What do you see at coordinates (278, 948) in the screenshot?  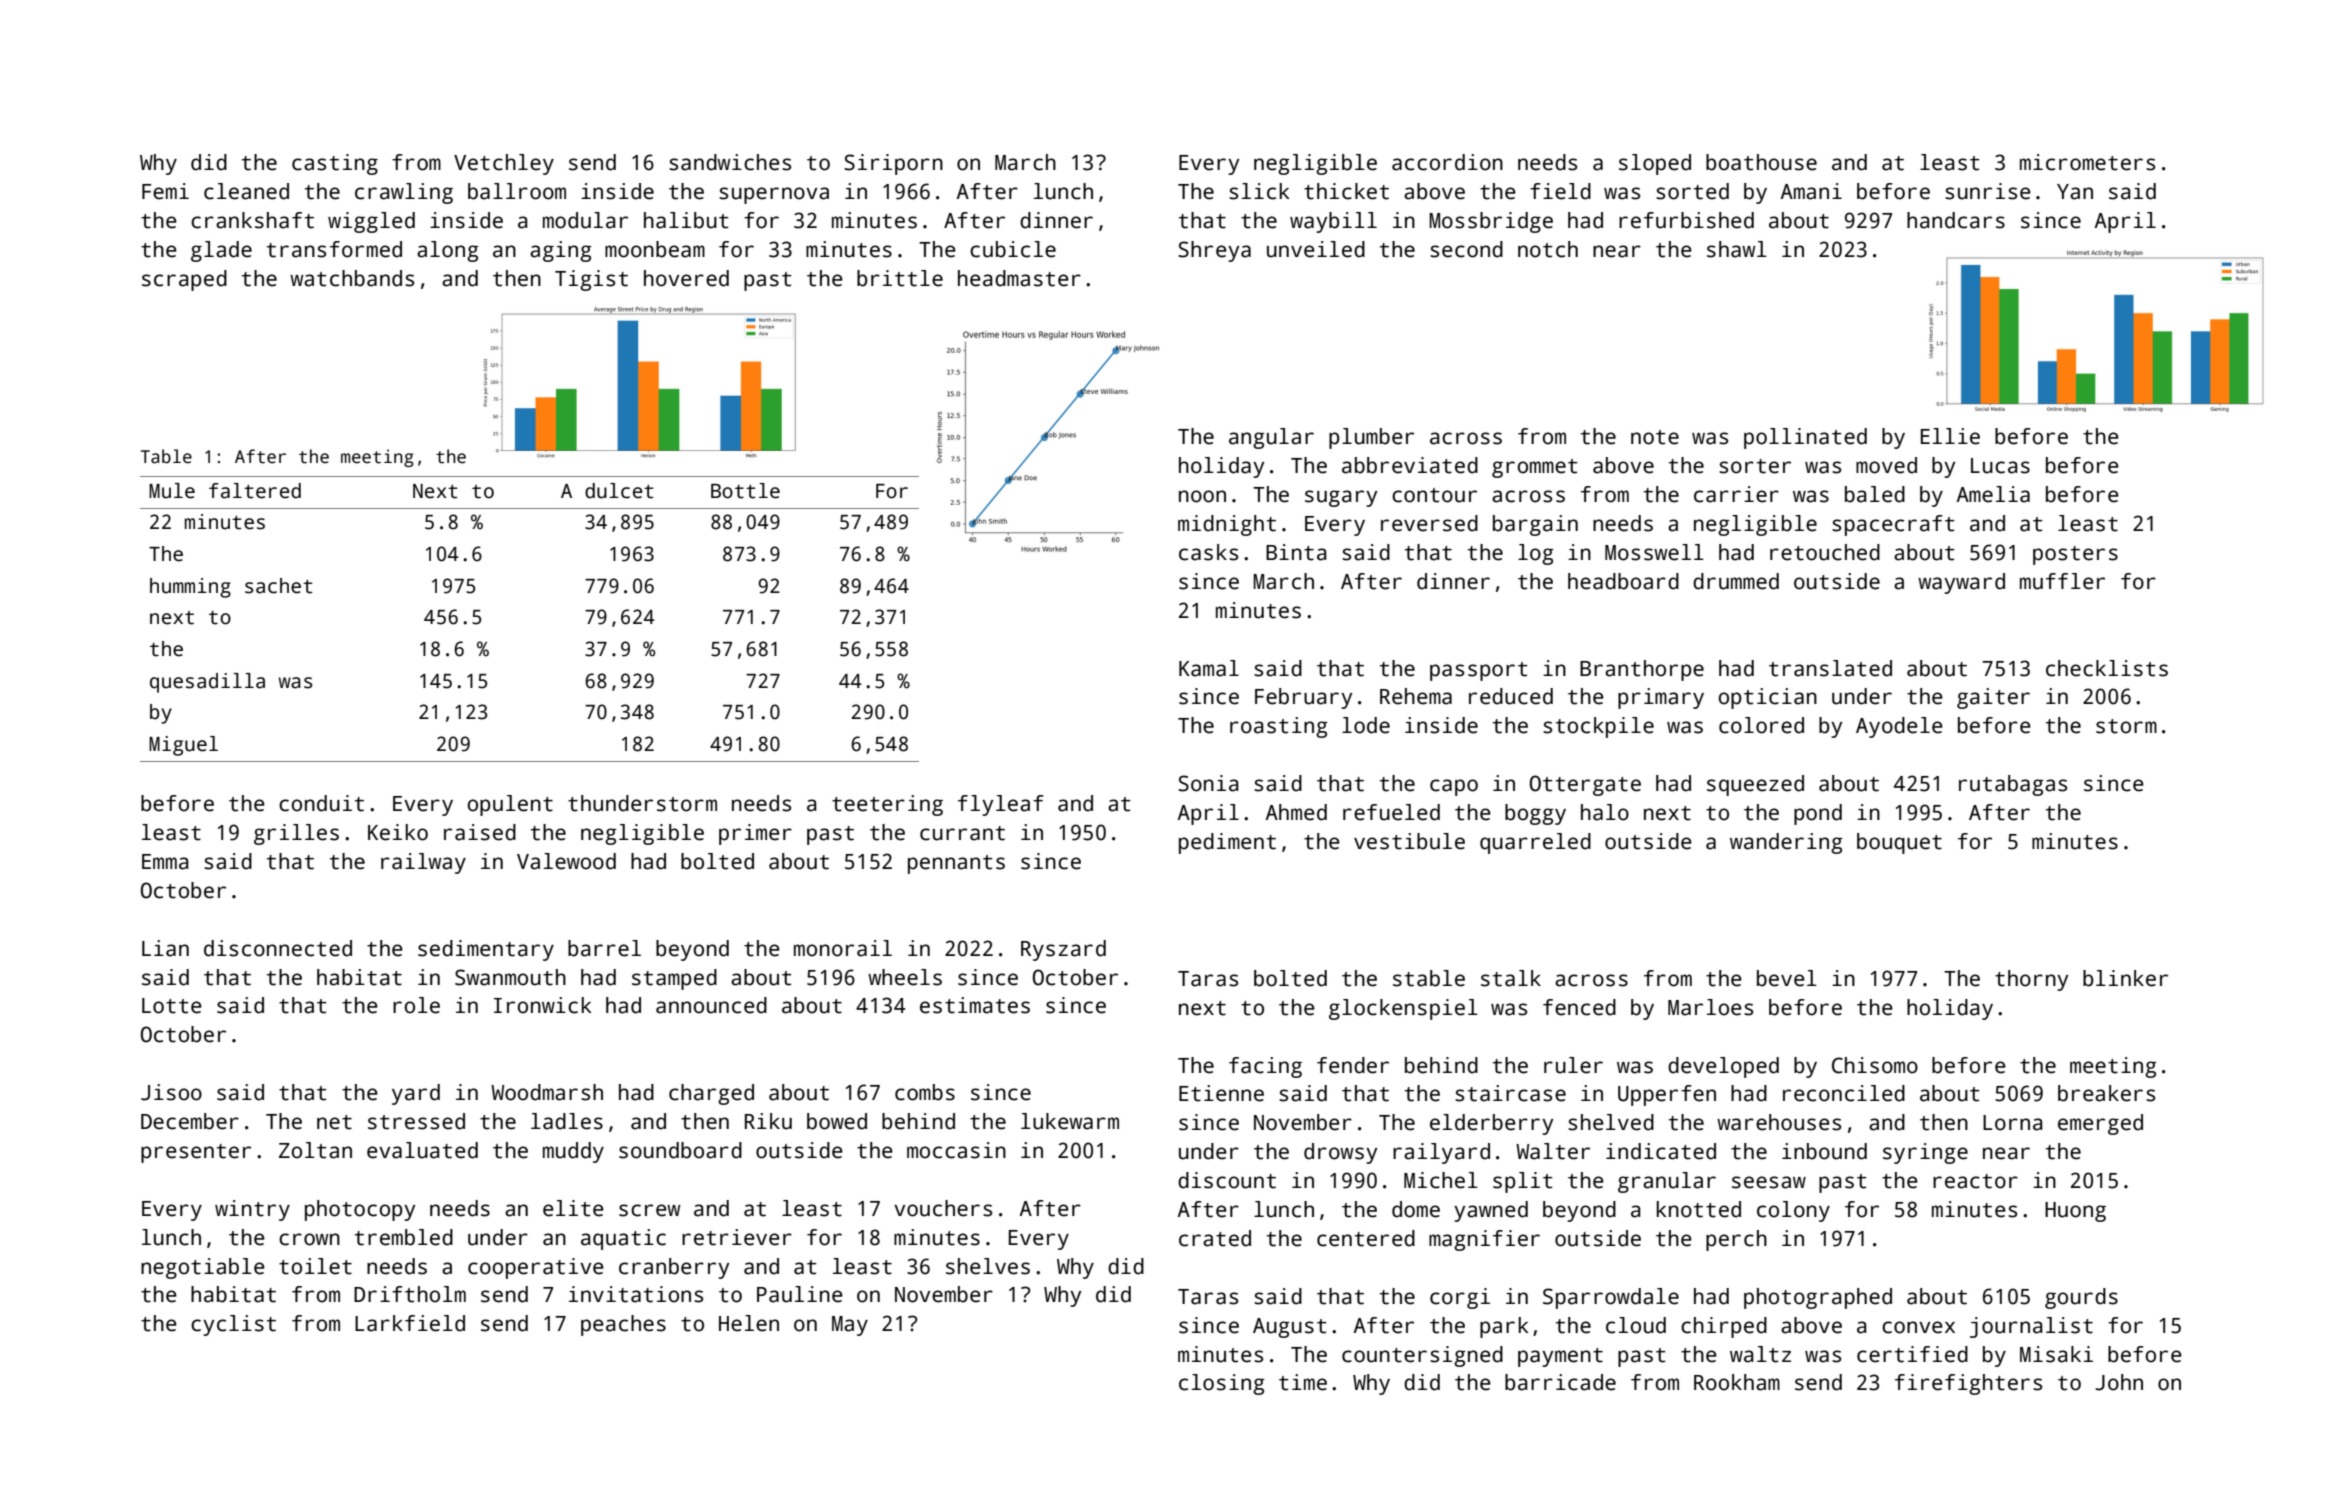 I see `disconnected` at bounding box center [278, 948].
